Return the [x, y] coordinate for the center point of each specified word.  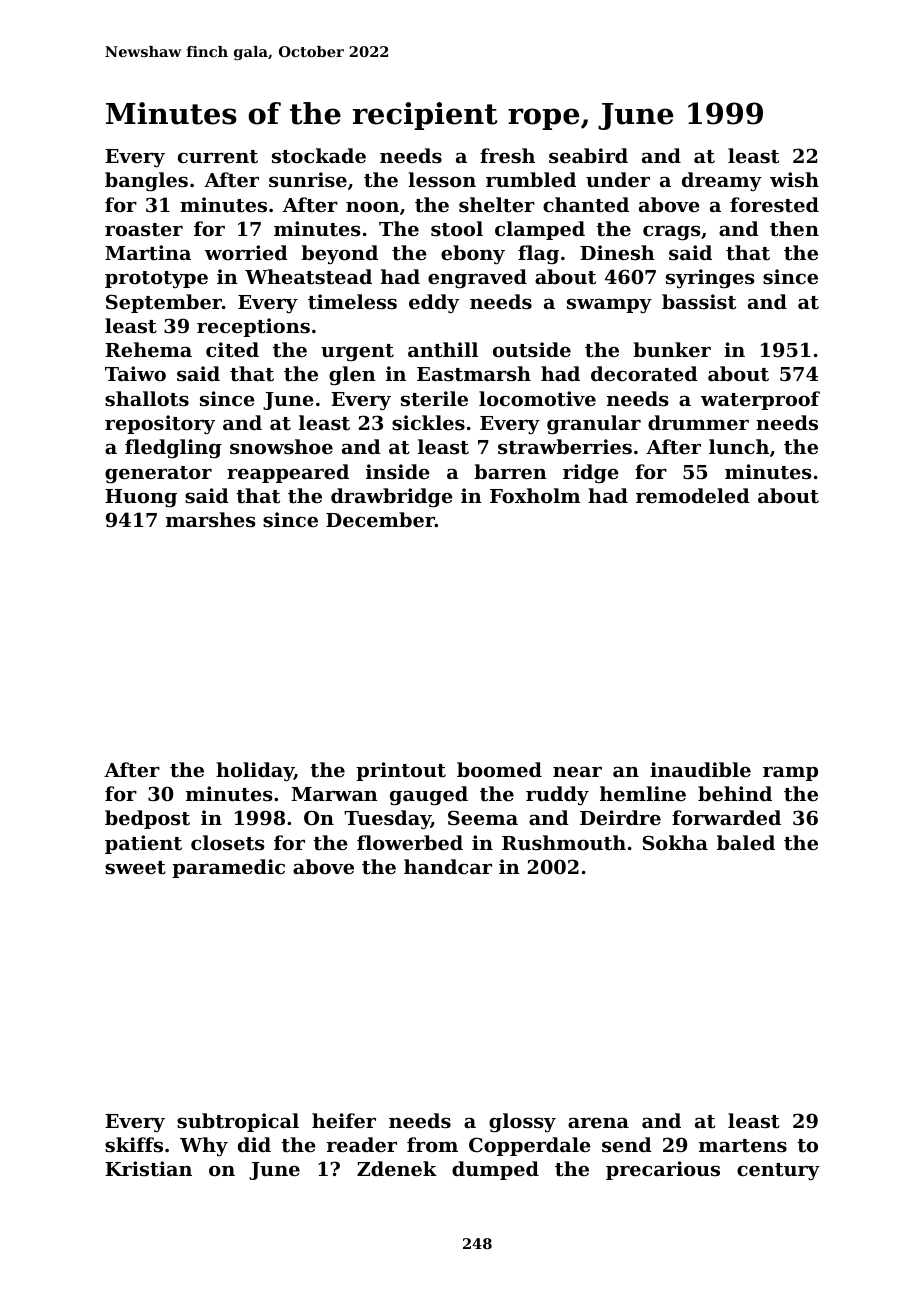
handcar [448, 866]
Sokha [675, 843]
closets [228, 843]
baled [746, 842]
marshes [211, 520]
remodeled [693, 495]
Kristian [148, 1169]
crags [672, 233]
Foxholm [535, 495]
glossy [522, 1123]
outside [532, 350]
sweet [135, 868]
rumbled [531, 179]
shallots [147, 399]
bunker [672, 349]
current [218, 157]
